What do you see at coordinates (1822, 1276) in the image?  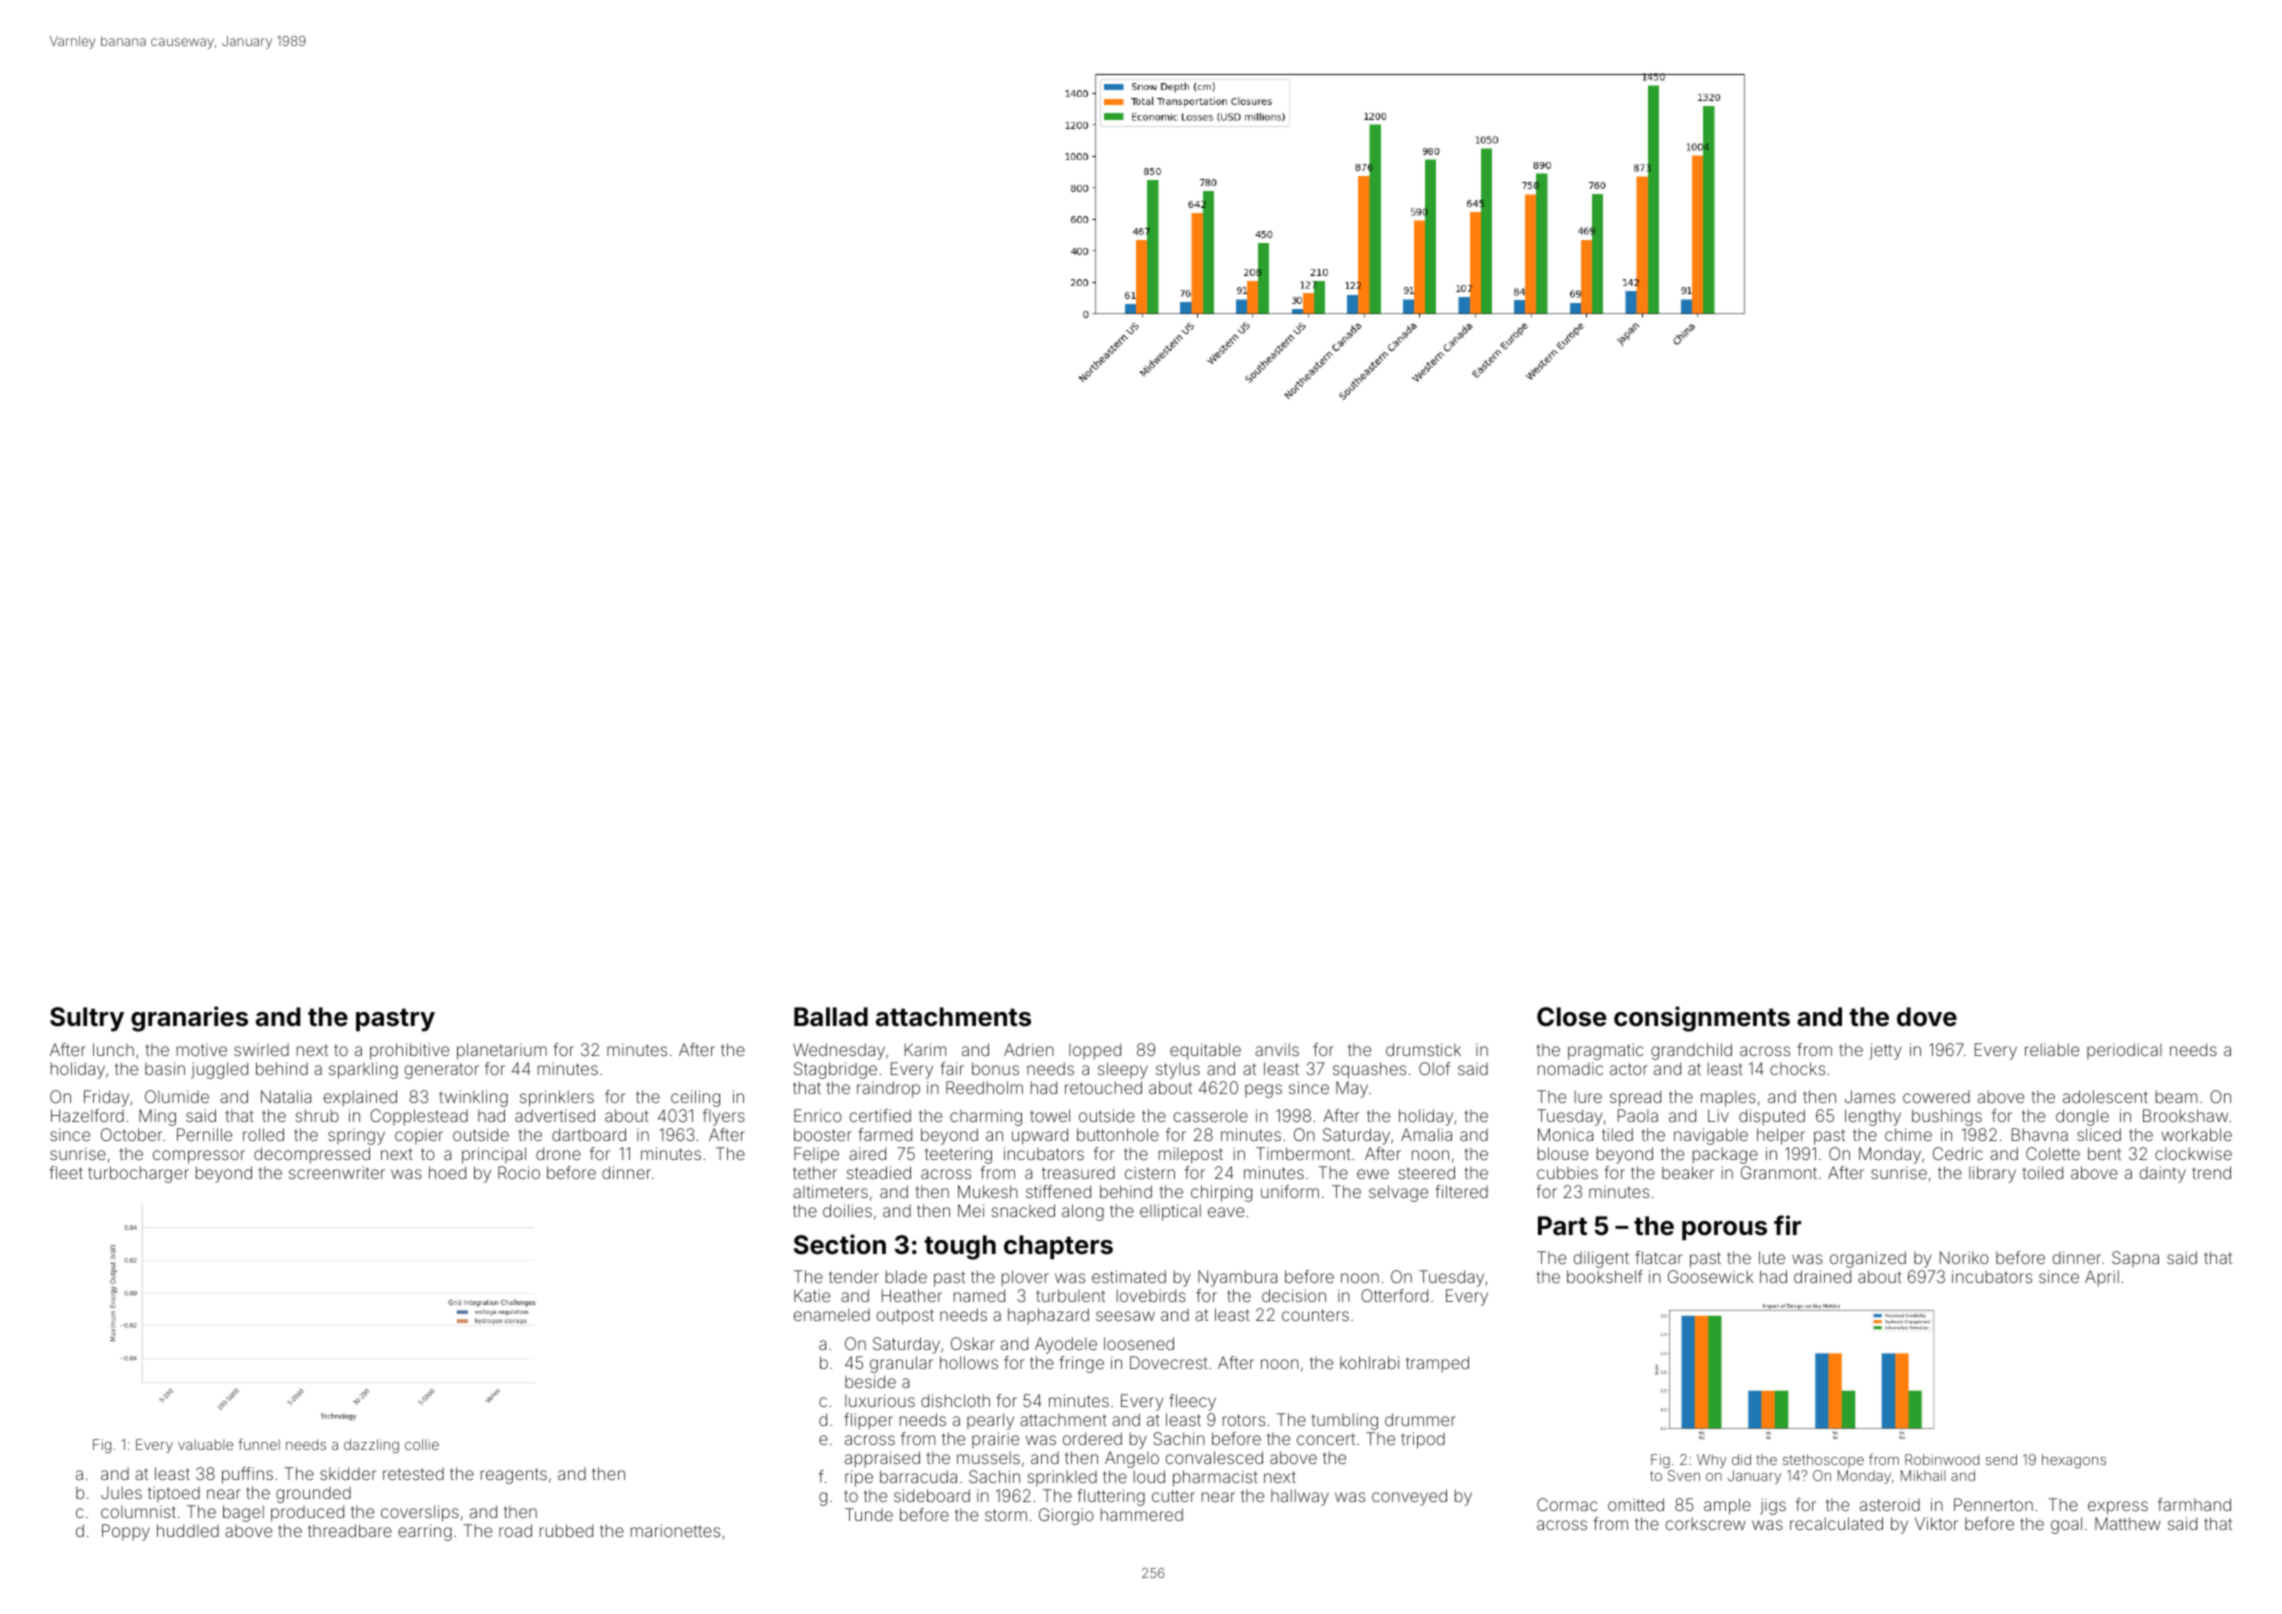 I see `drained` at bounding box center [1822, 1276].
